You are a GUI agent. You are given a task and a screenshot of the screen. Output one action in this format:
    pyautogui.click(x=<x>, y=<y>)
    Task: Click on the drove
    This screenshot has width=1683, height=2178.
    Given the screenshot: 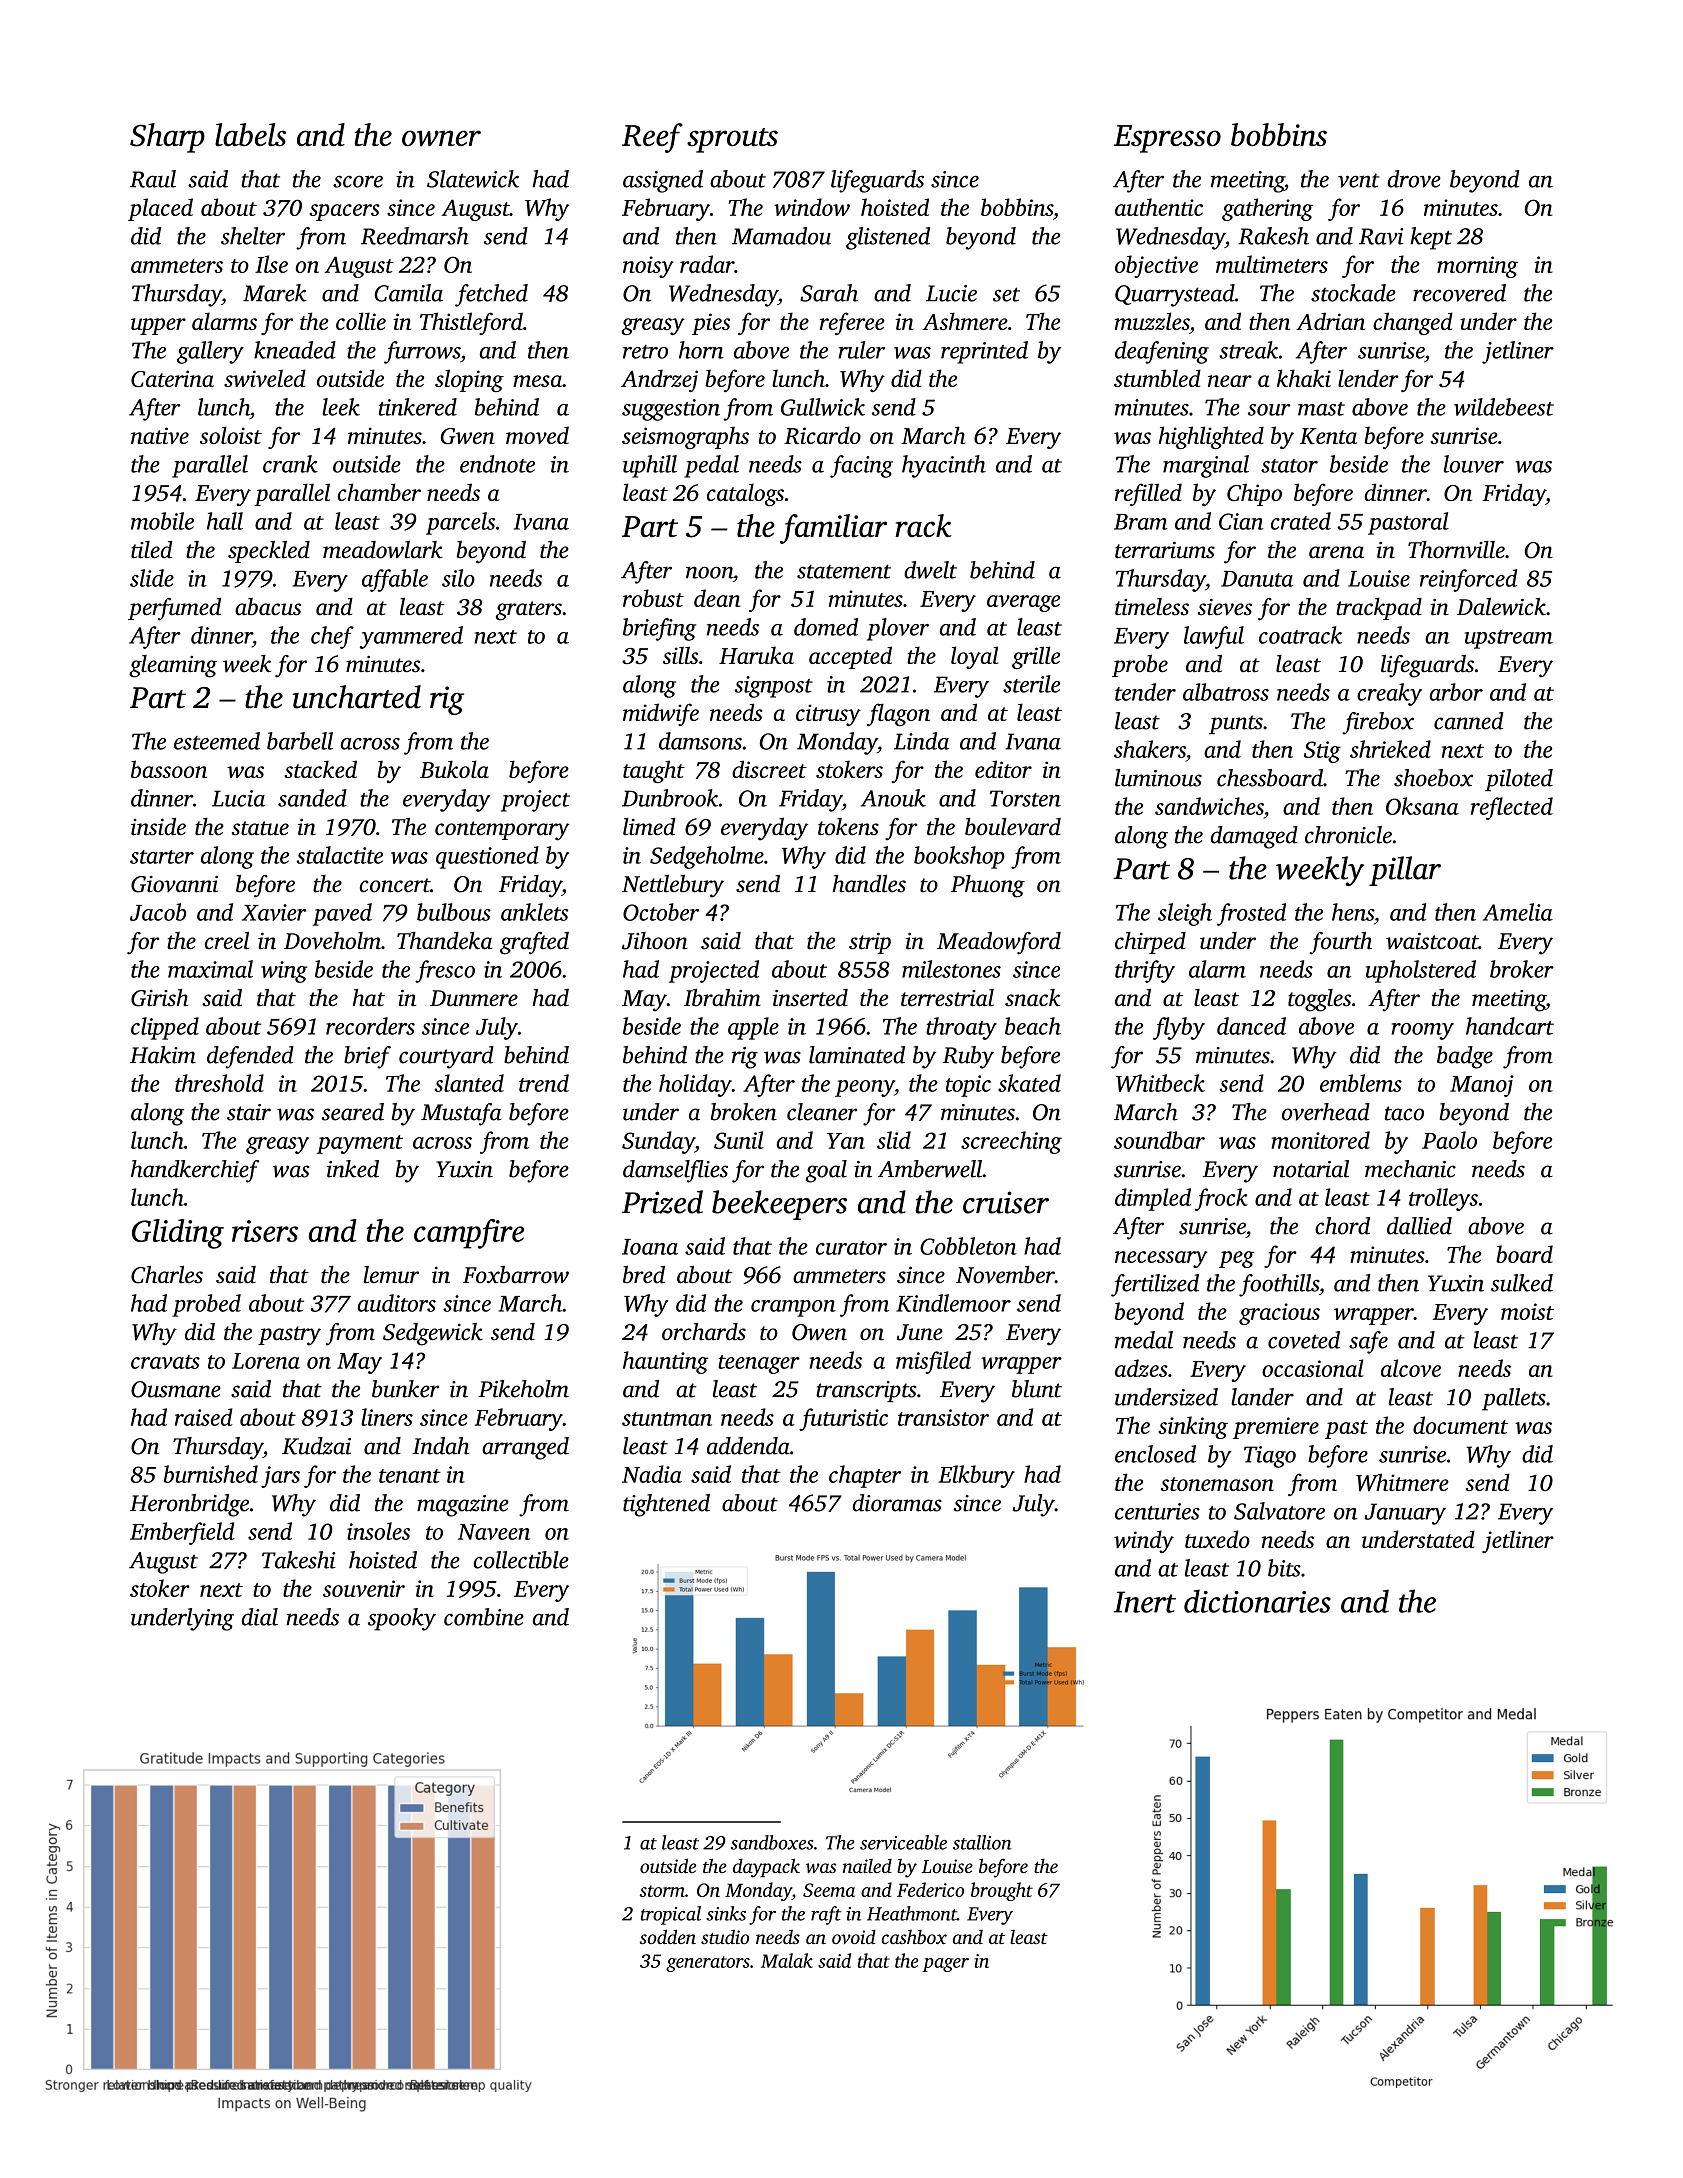 What is the action you would take?
    pyautogui.click(x=1414, y=179)
